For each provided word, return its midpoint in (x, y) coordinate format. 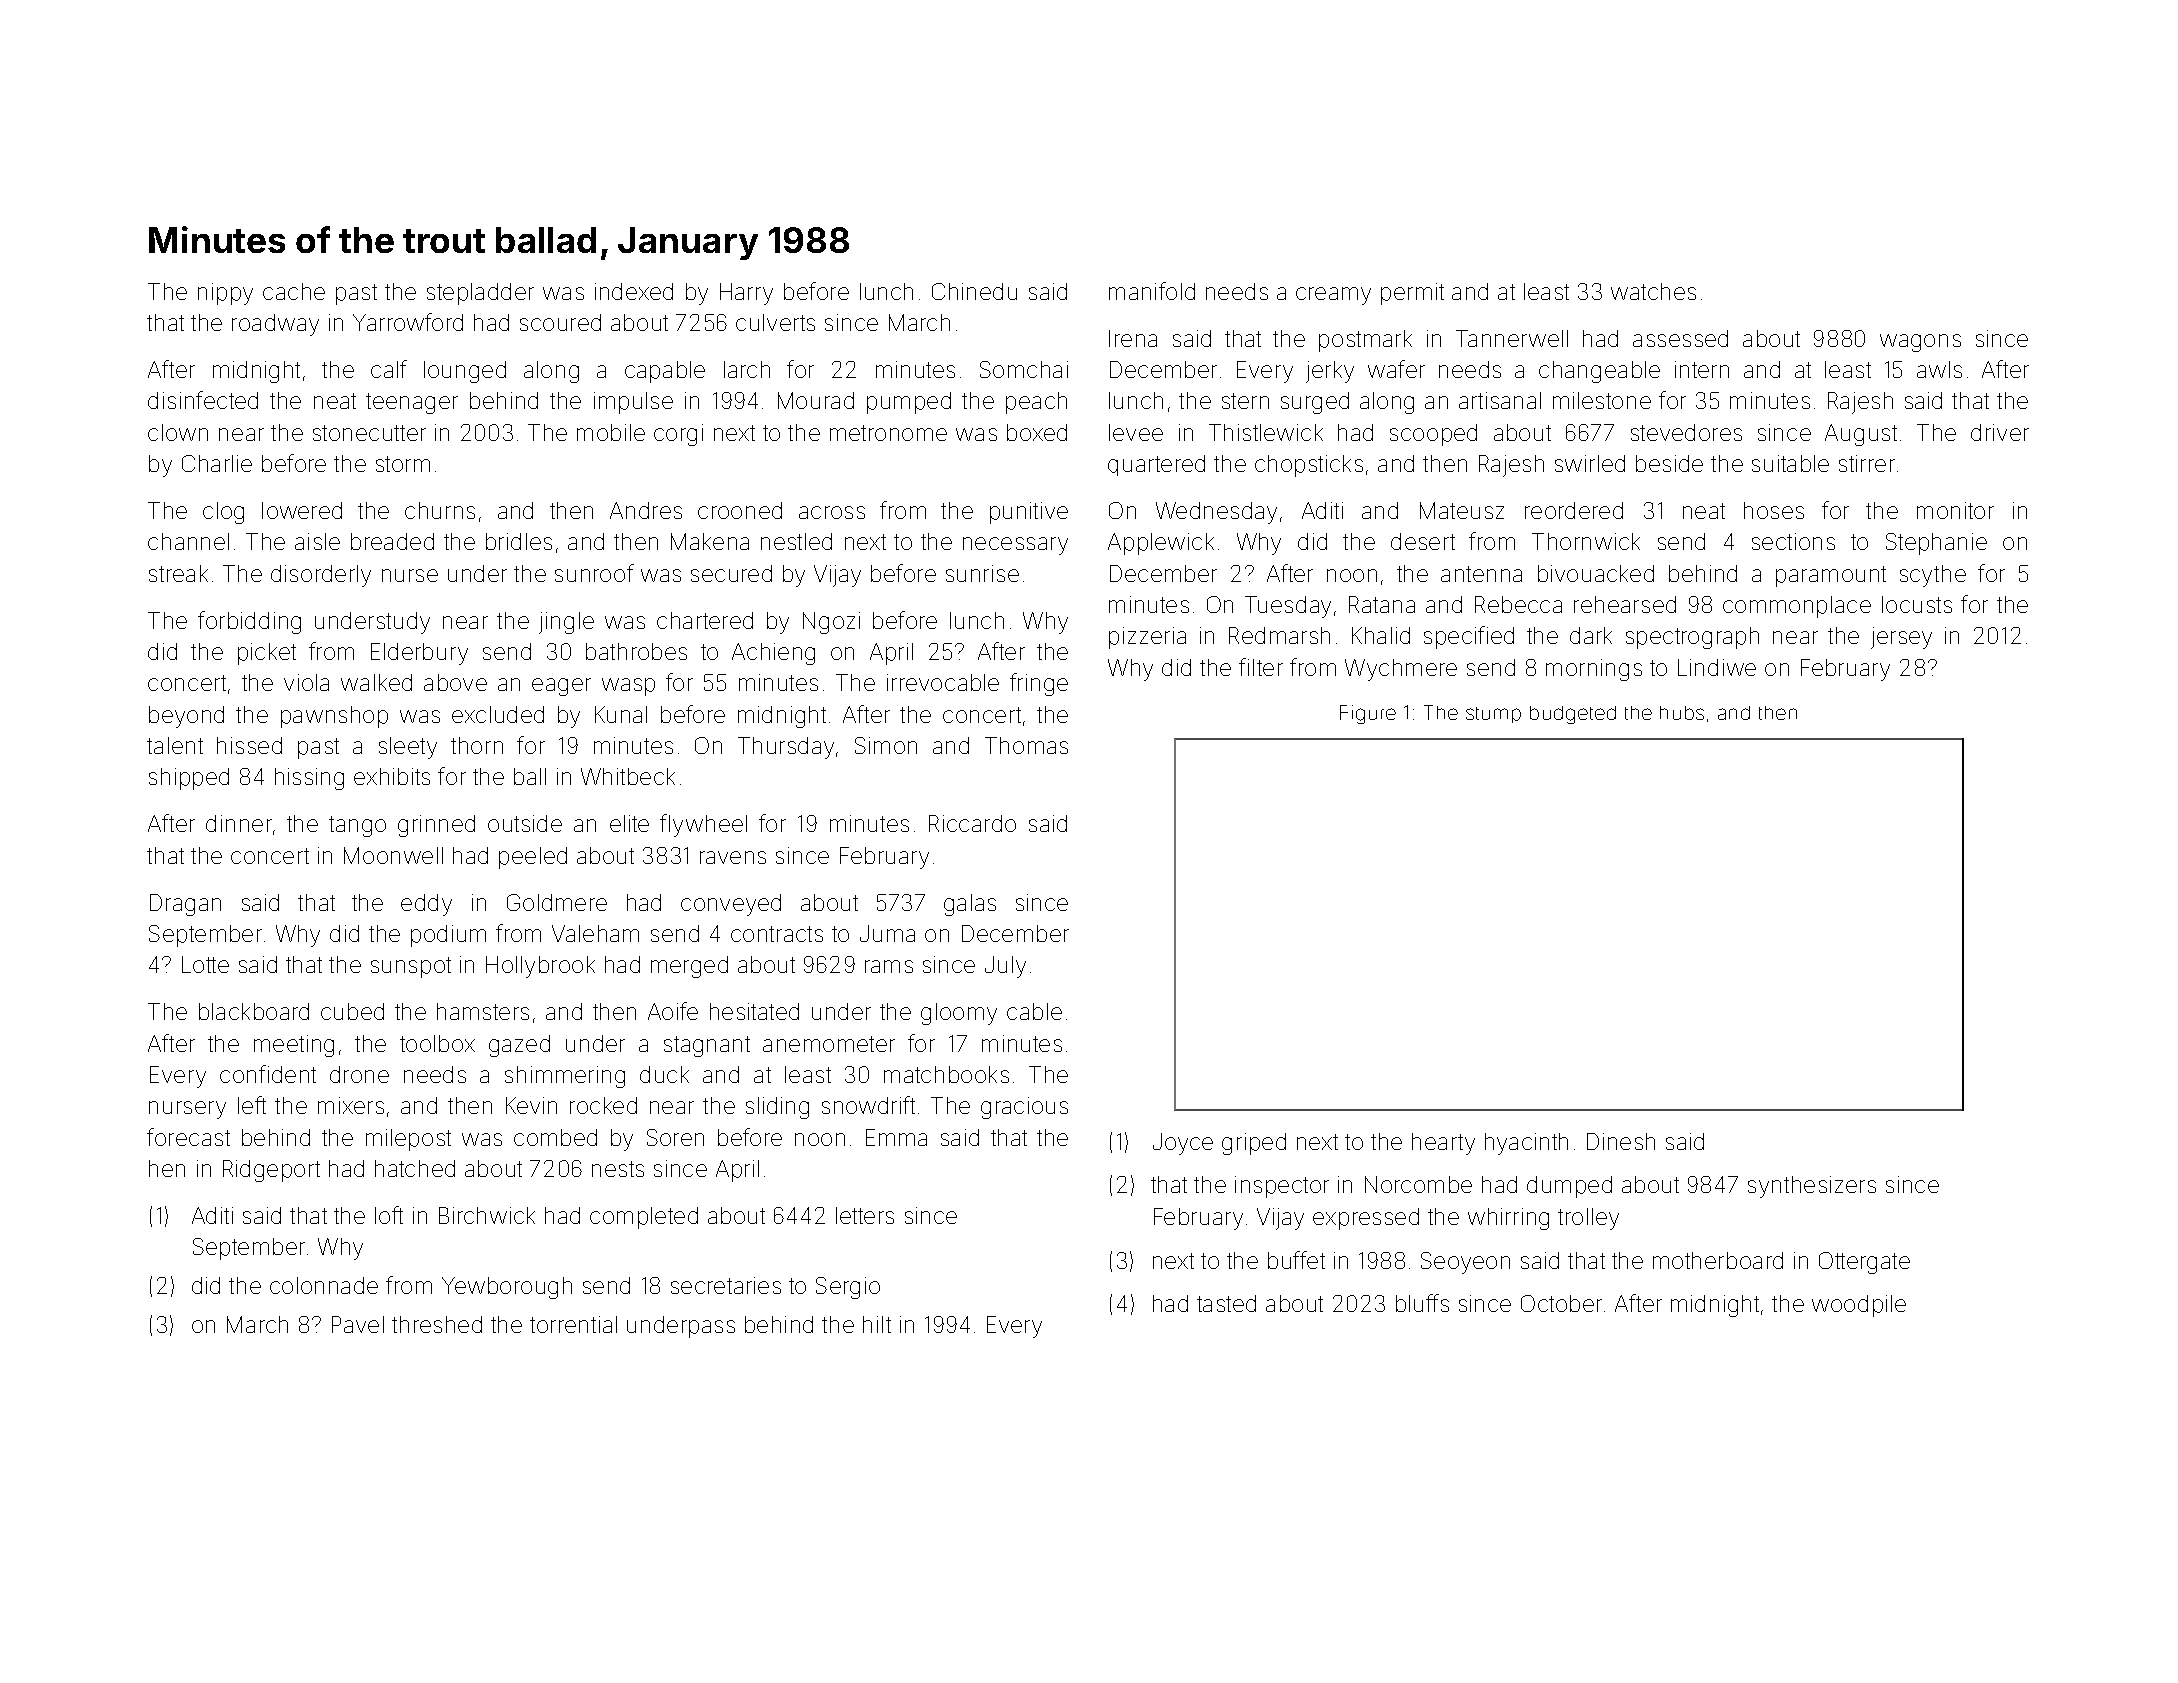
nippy (225, 294)
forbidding (249, 622)
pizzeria (1147, 638)
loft (389, 1215)
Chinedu (974, 291)
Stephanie (1936, 544)
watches (1653, 291)
